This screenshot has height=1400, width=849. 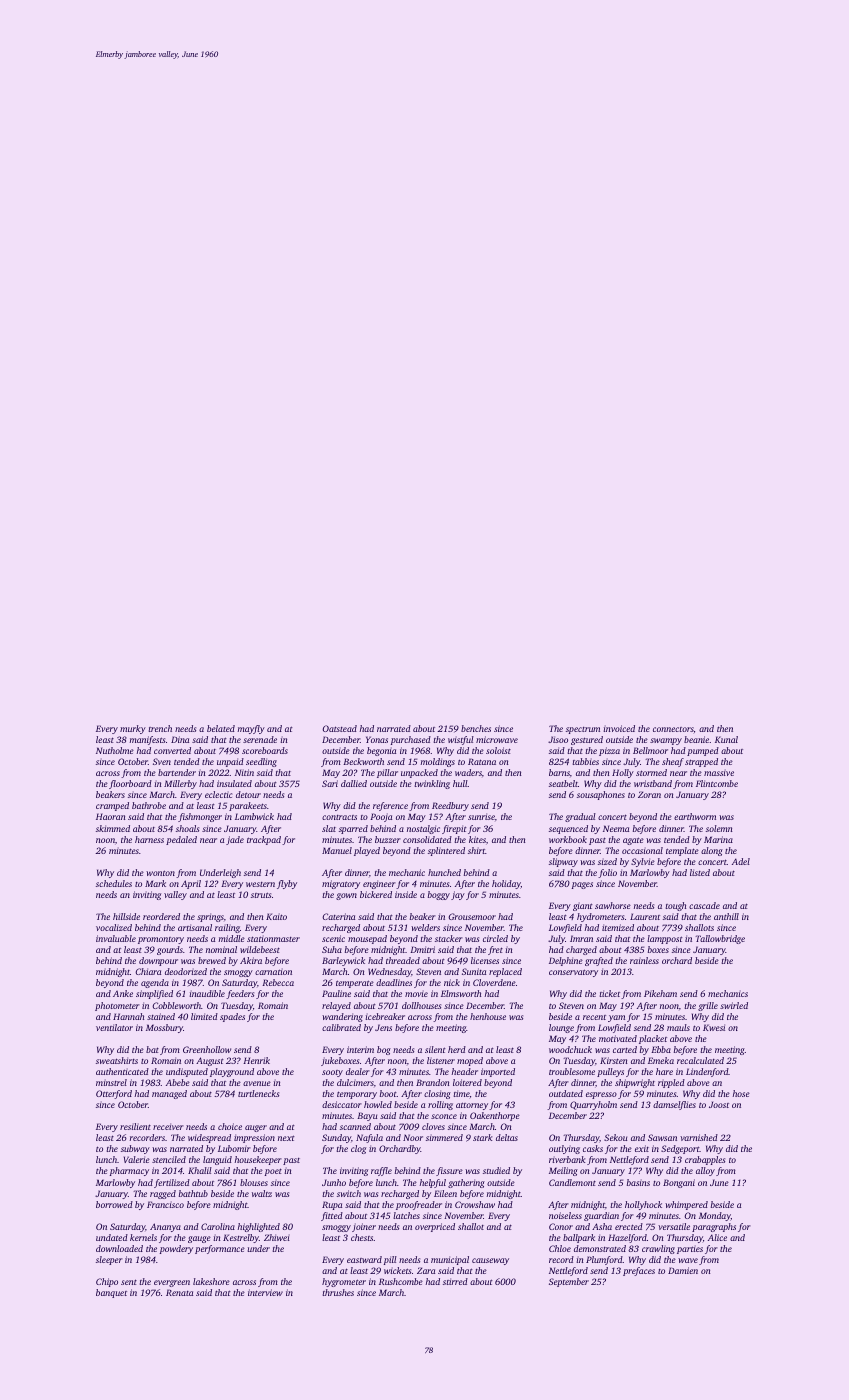 I want to click on gauge, so click(x=199, y=1239).
